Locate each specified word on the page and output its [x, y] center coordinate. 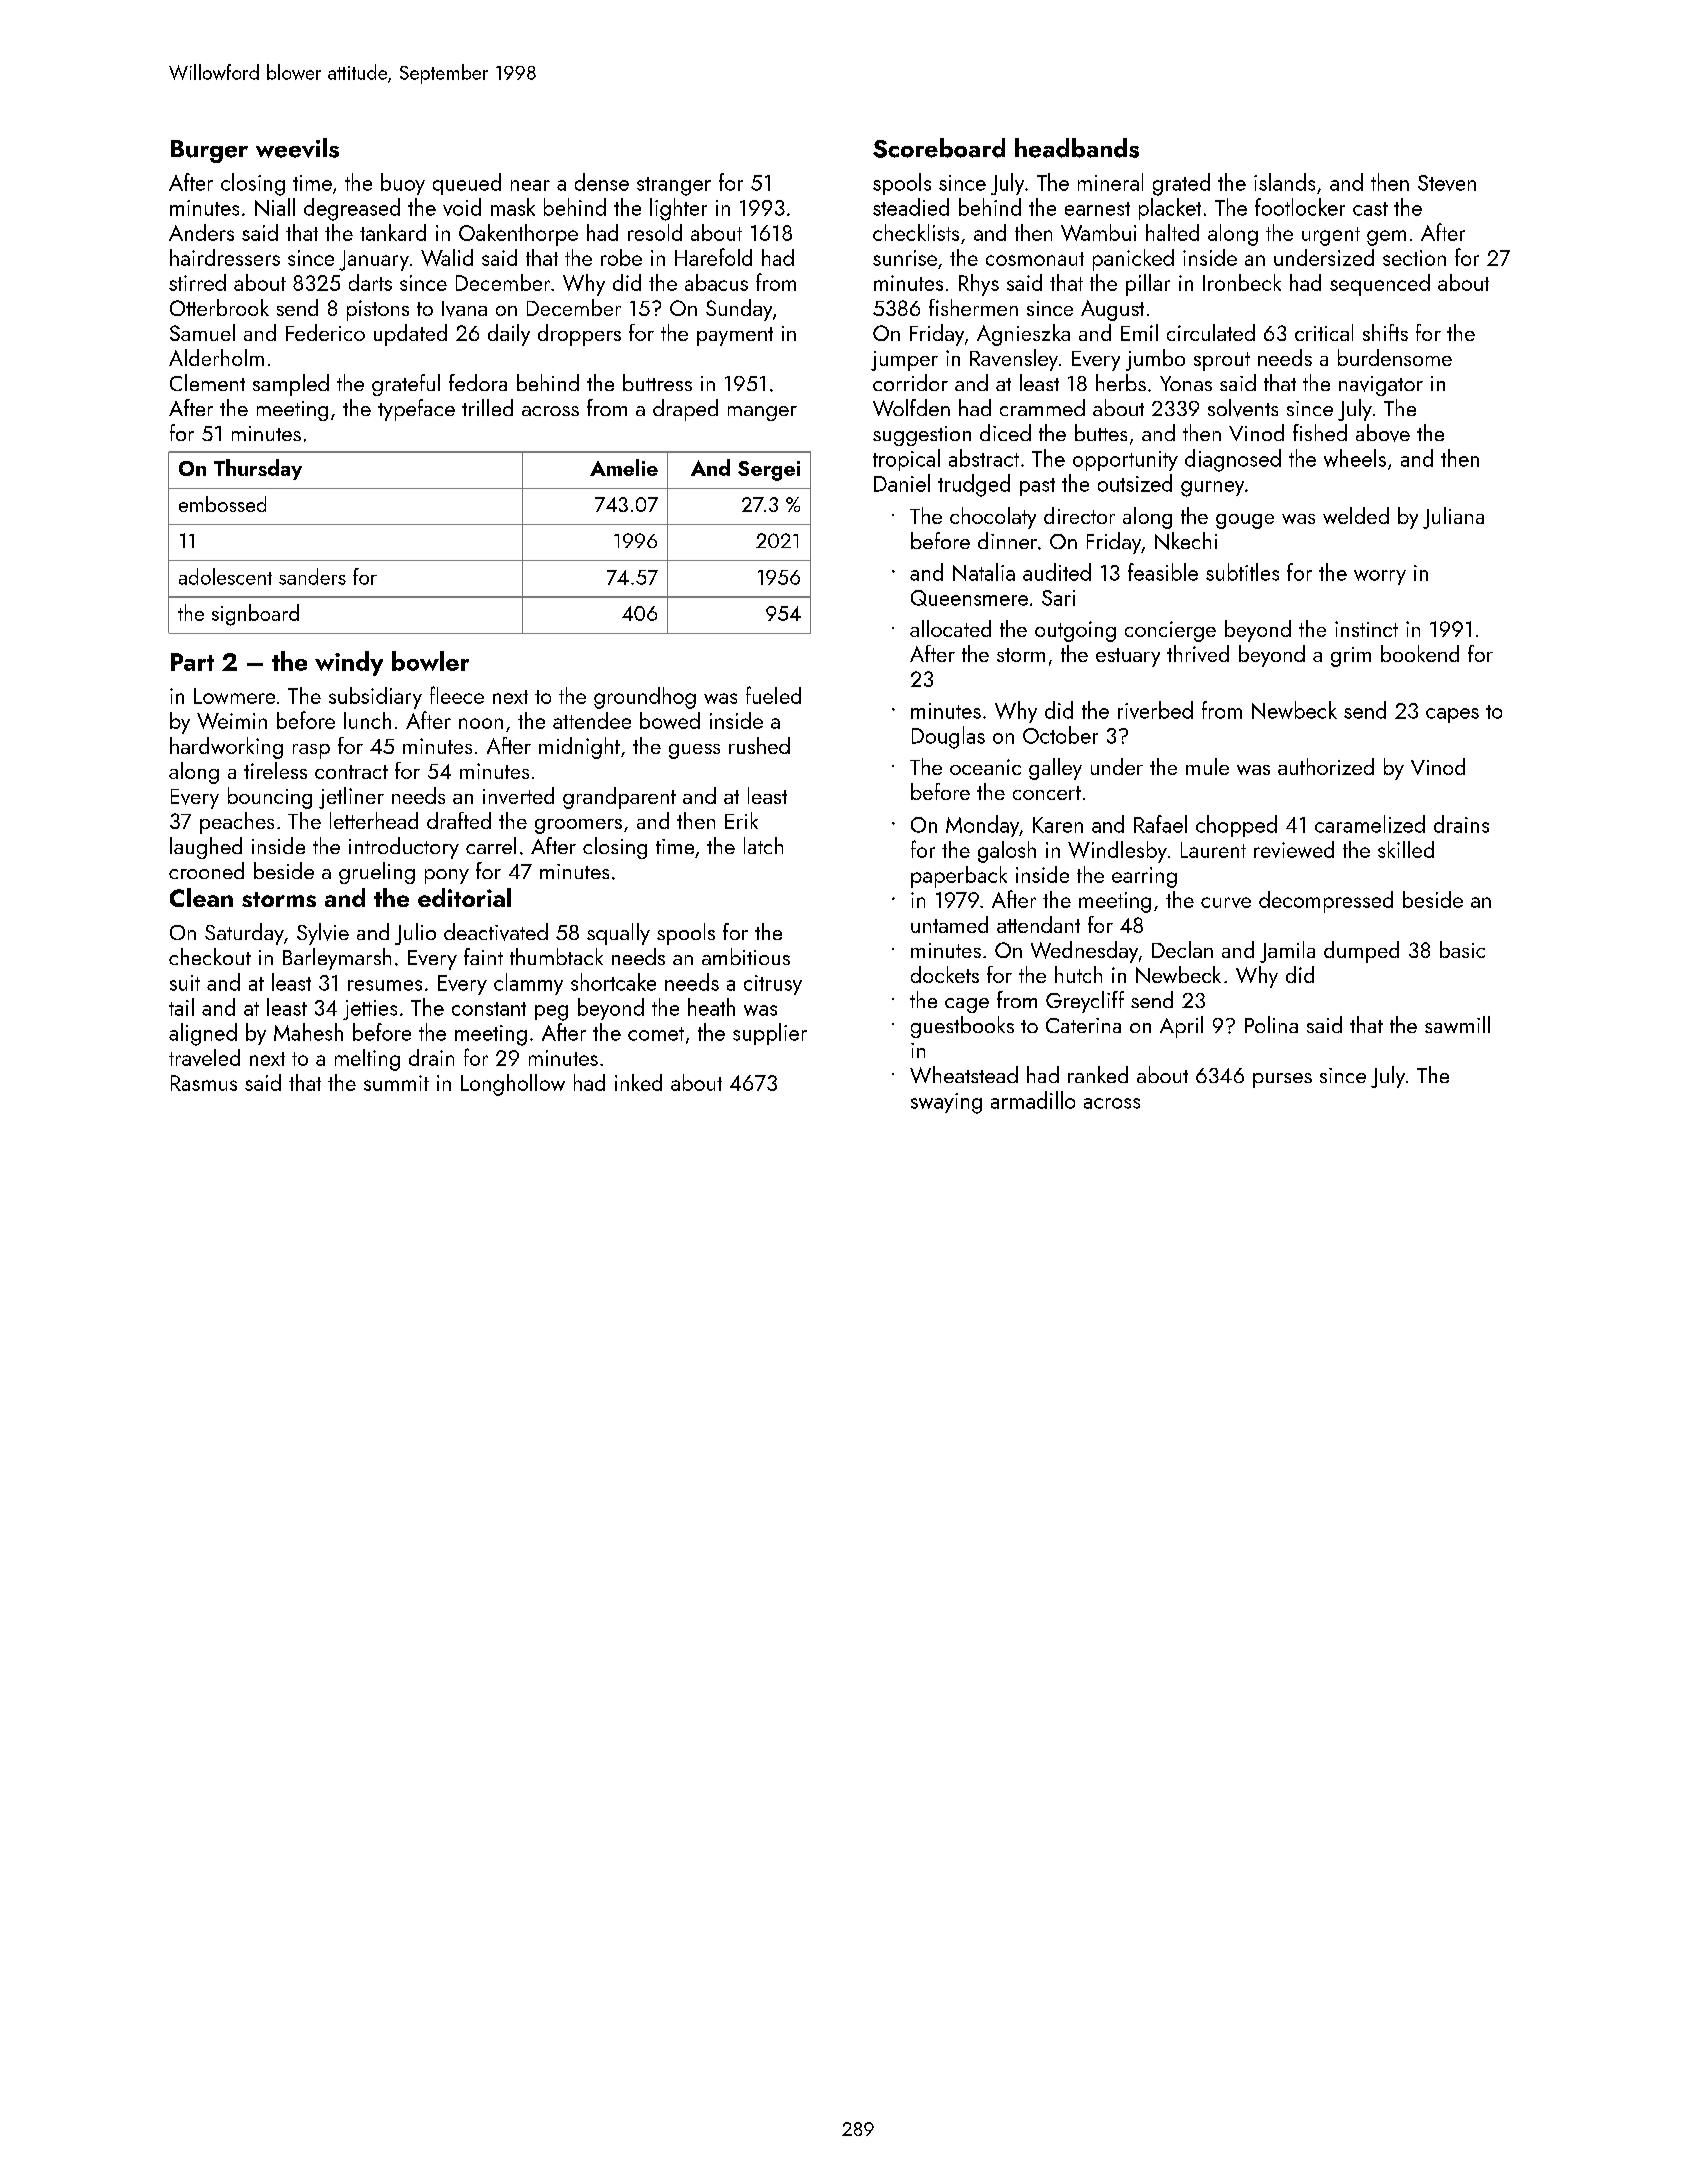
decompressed [1326, 902]
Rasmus [204, 1083]
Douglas [948, 737]
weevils [297, 148]
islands [1284, 182]
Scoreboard [939, 148]
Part [192, 662]
